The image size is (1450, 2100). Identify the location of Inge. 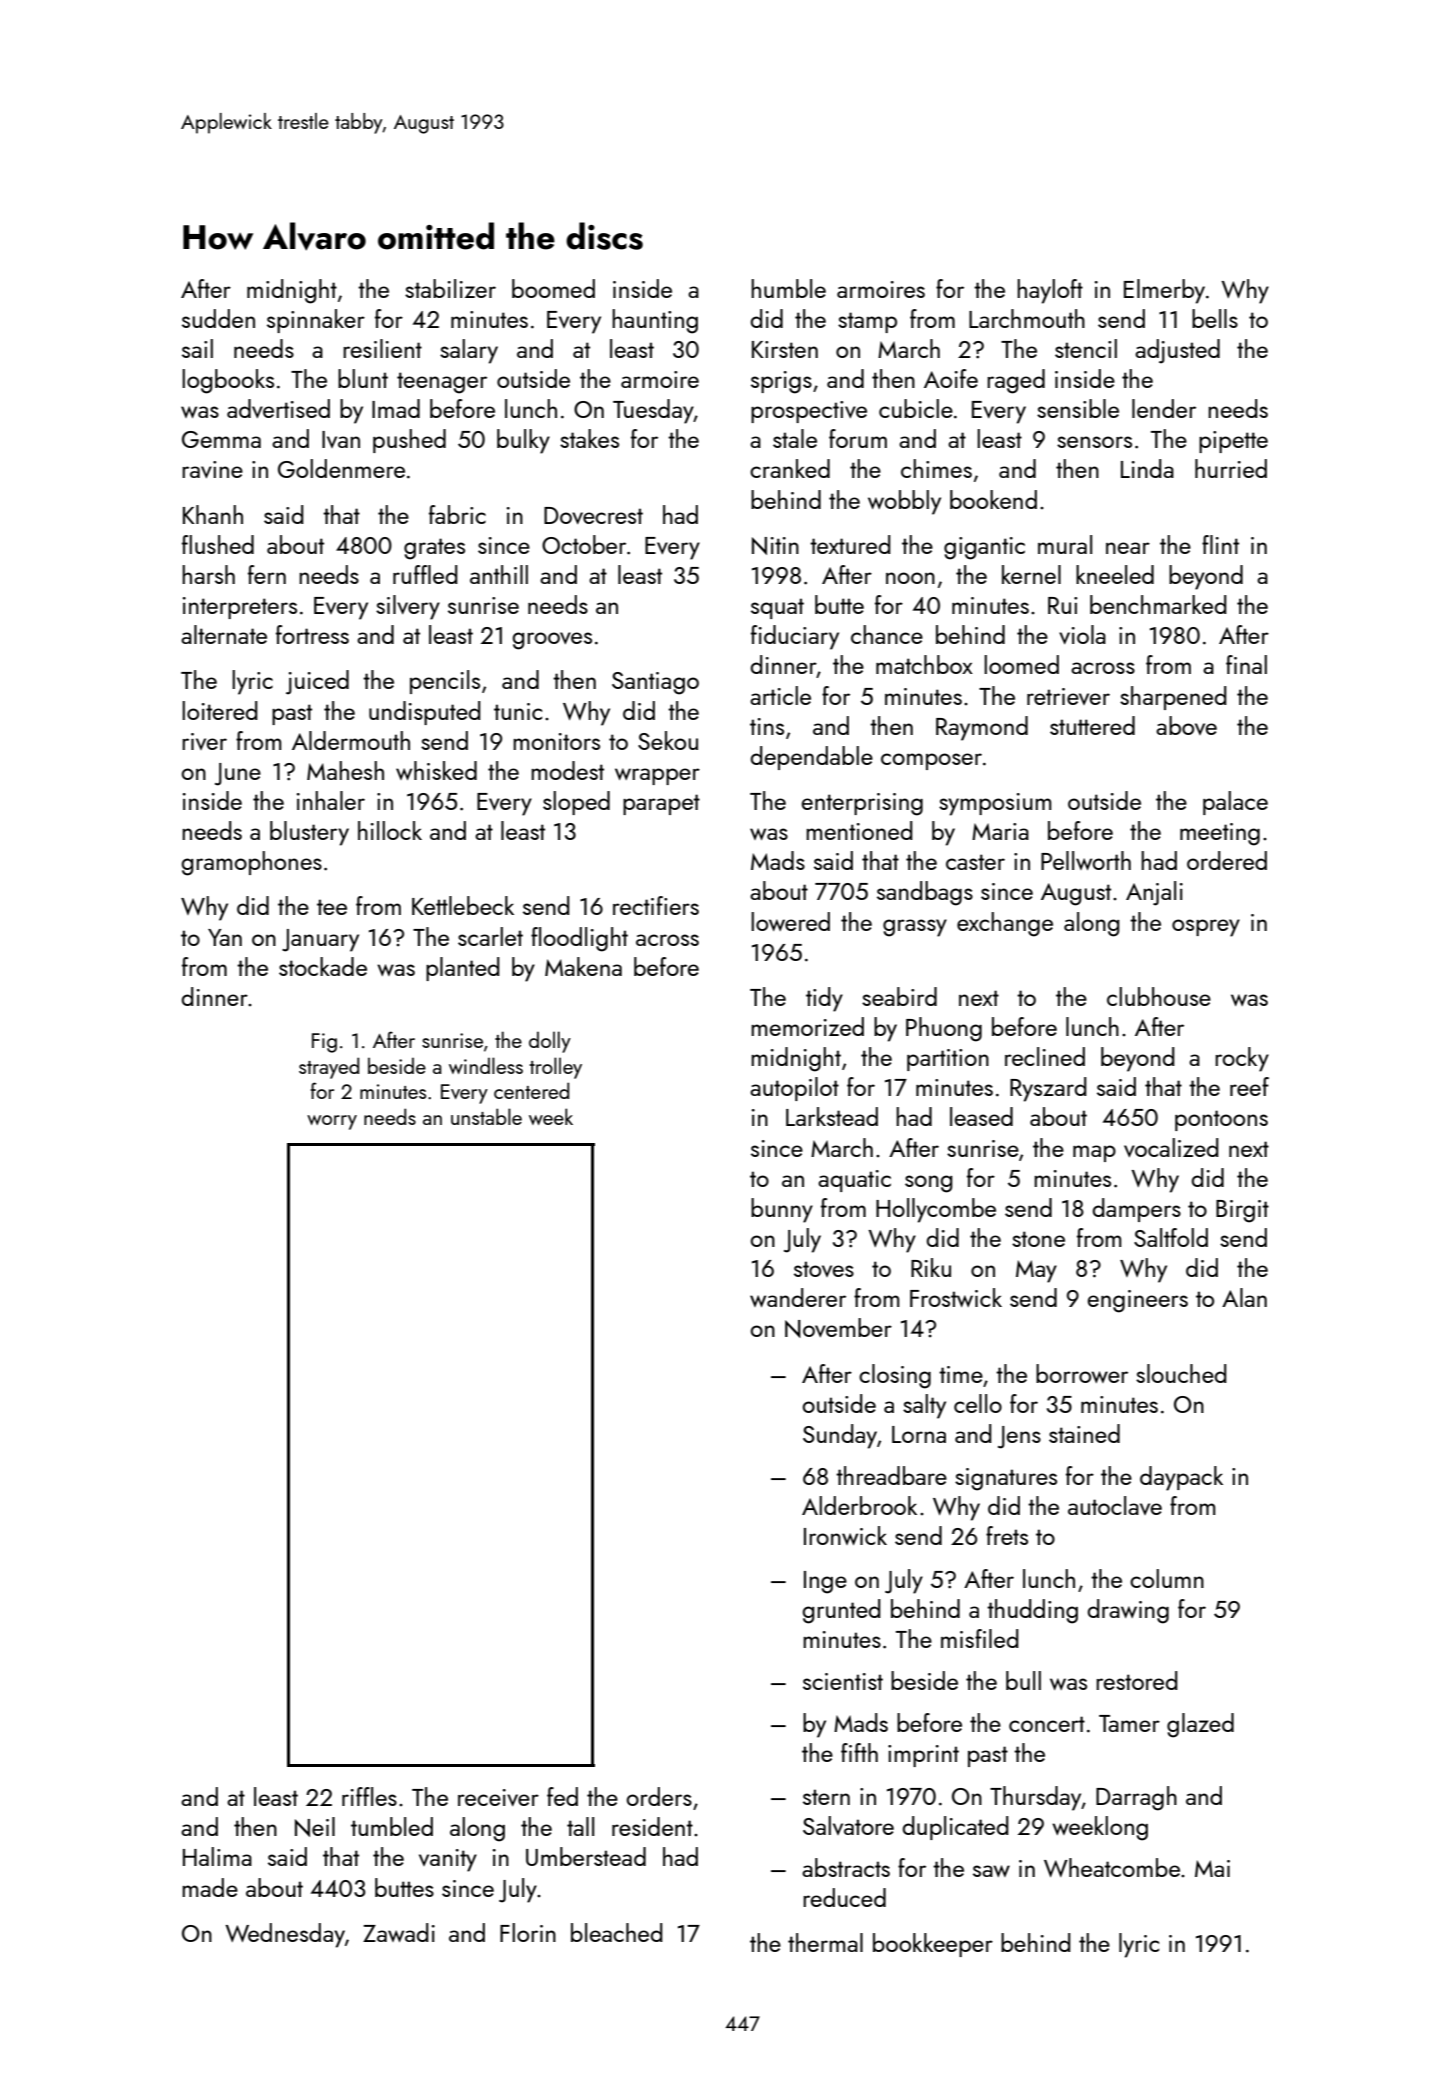
(825, 1582).
